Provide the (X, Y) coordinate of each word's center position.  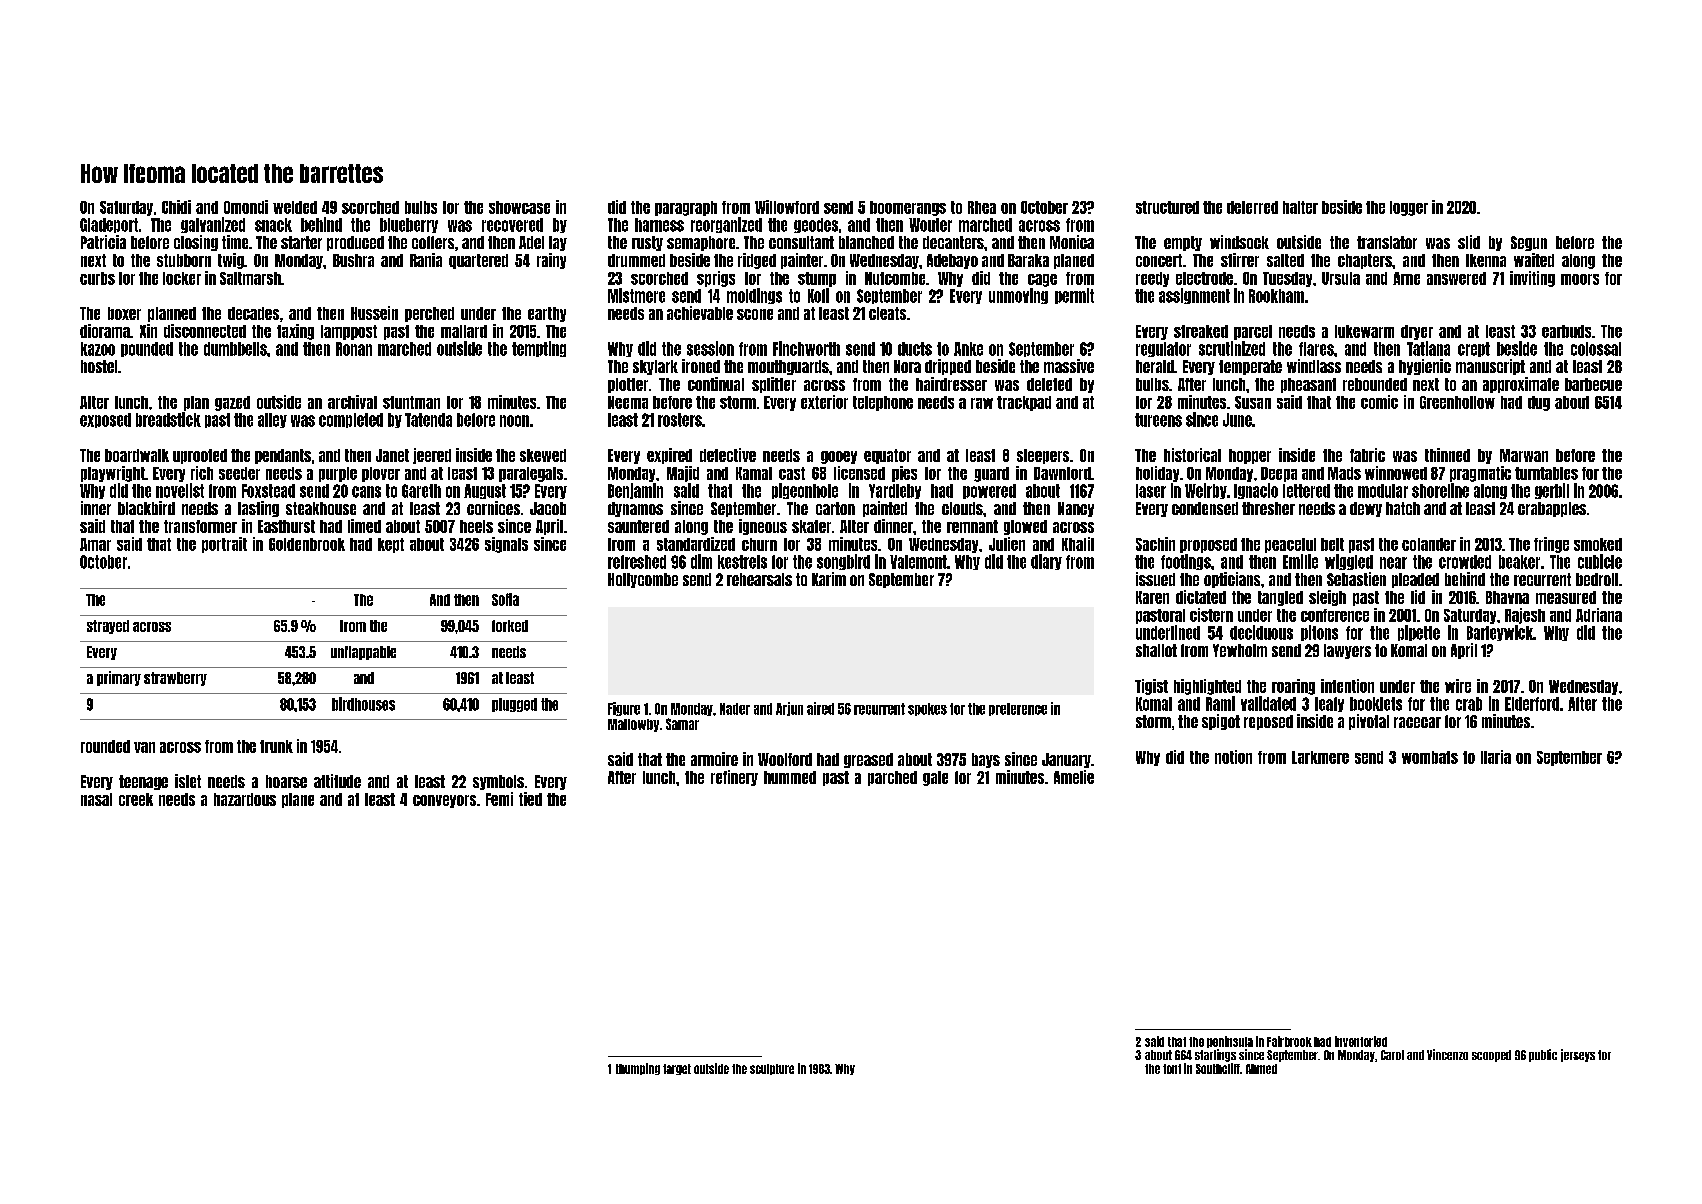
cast (792, 473)
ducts (915, 349)
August (485, 491)
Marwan (1524, 455)
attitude (337, 781)
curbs (97, 278)
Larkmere (1320, 757)
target (677, 1069)
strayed (108, 627)
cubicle (1600, 561)
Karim (829, 579)
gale (935, 778)
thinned (1447, 455)
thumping (638, 1069)
